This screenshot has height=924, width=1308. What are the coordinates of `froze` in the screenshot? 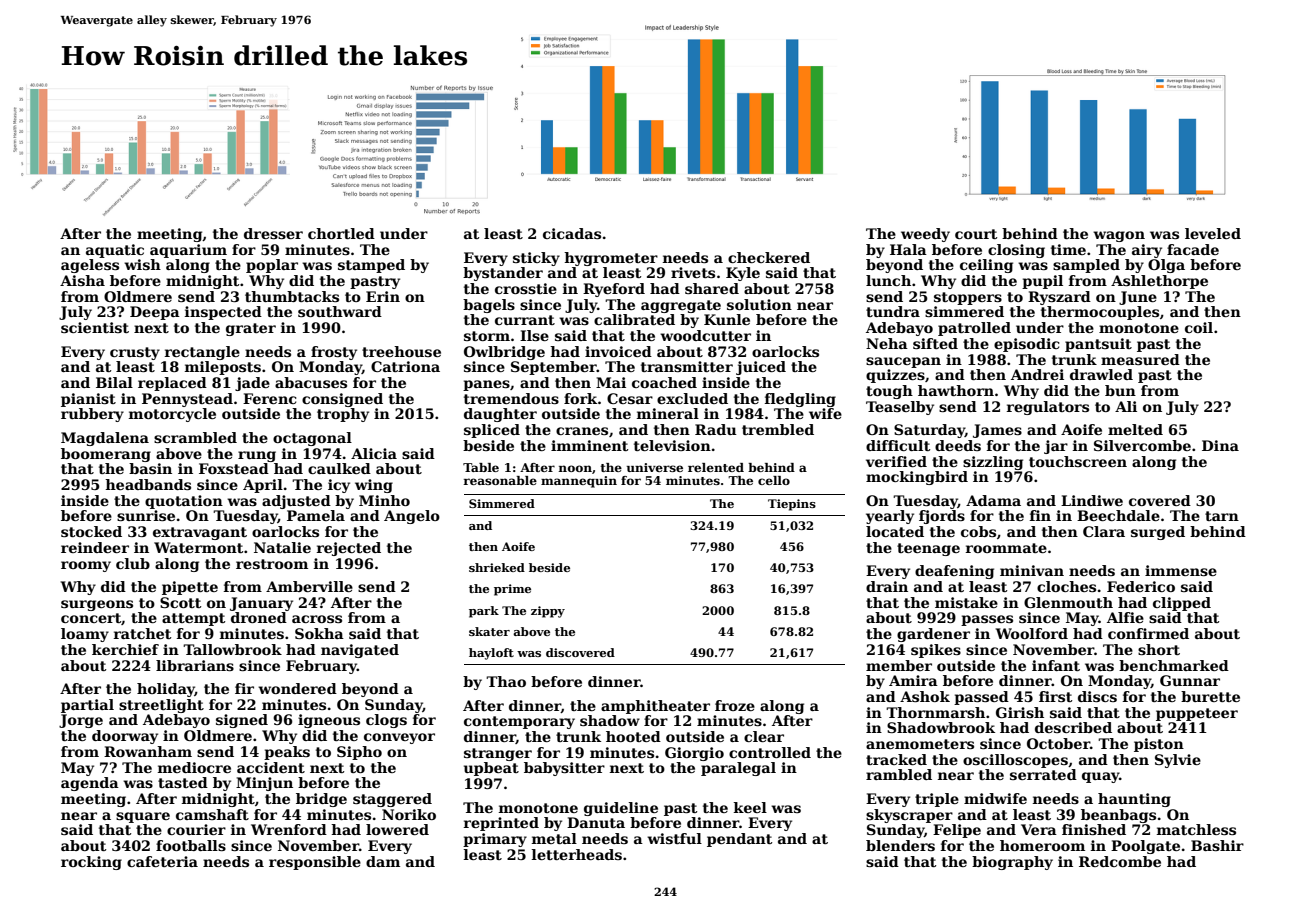 It's located at (735, 705).
